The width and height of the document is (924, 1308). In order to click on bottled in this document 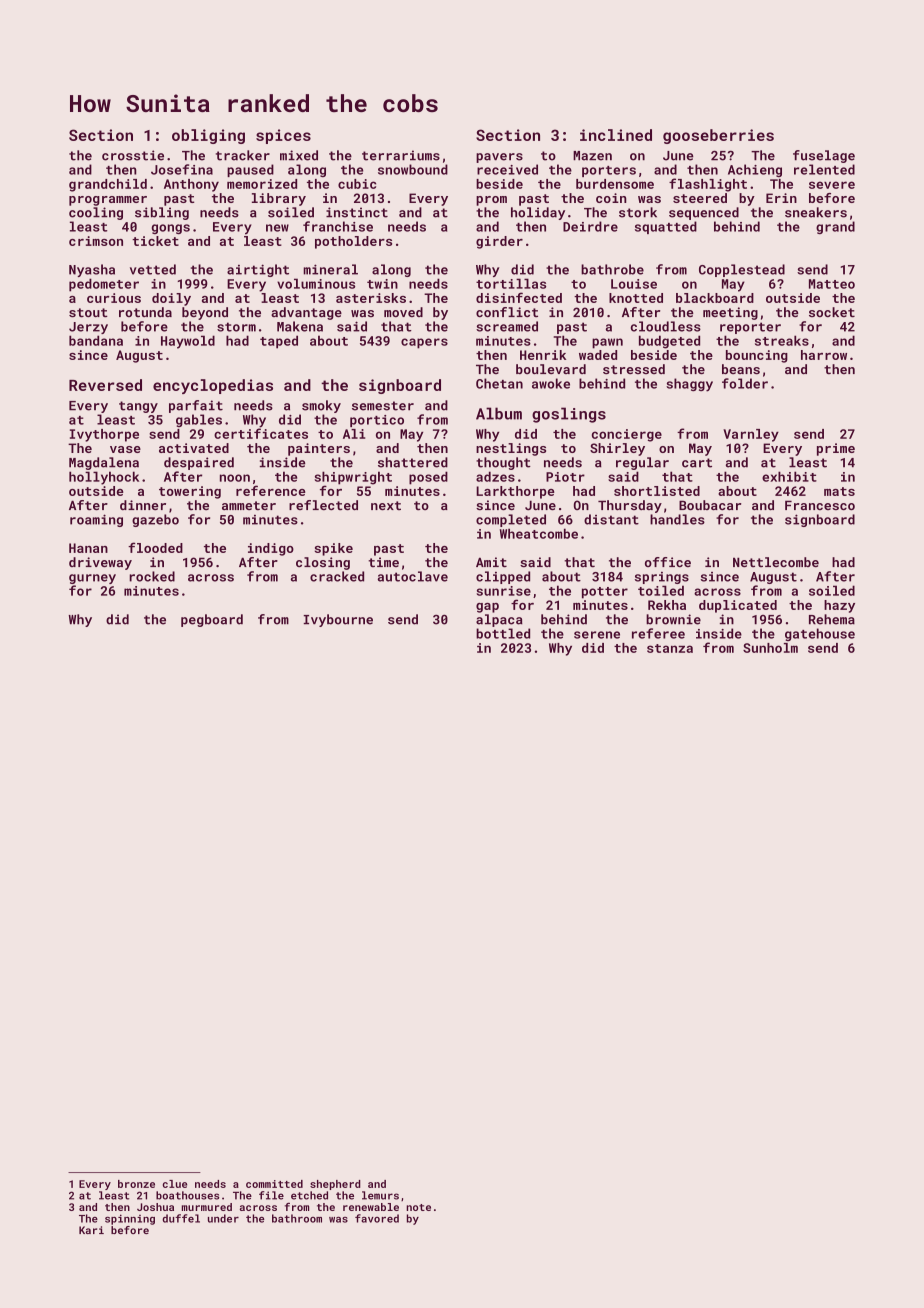, I will do `click(503, 633)`.
